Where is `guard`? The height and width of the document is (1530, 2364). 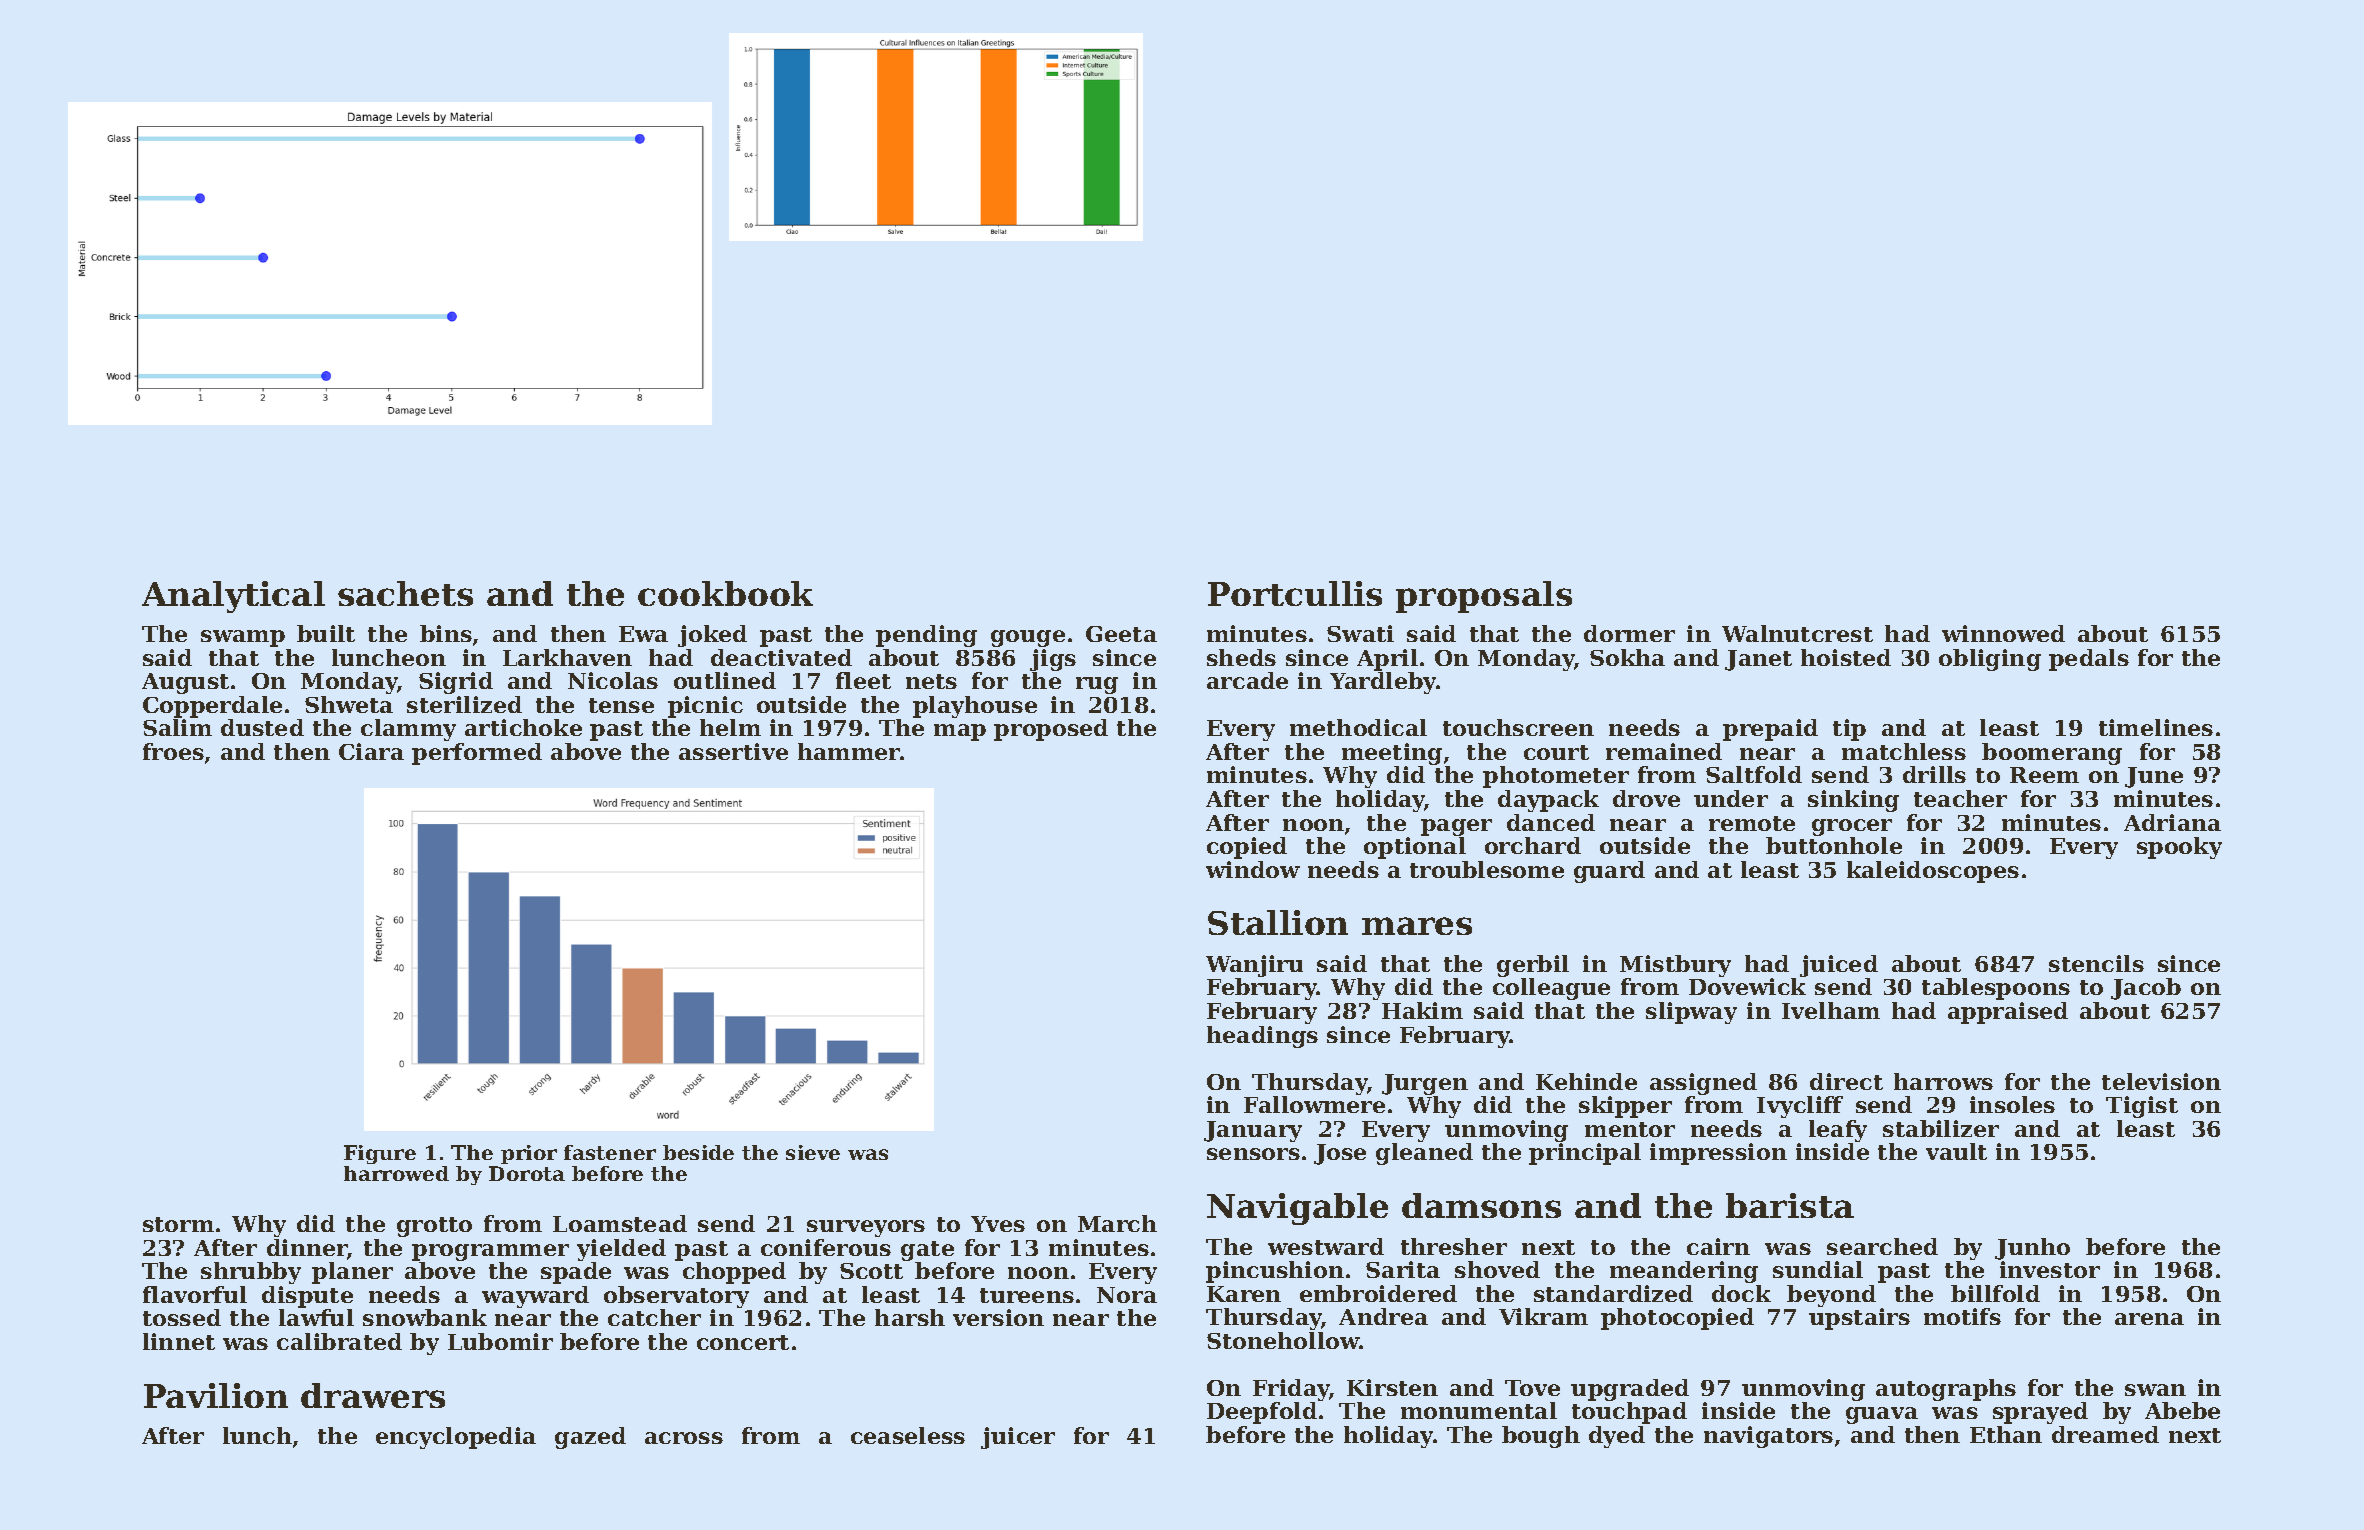
guard is located at coordinates (1609, 872).
